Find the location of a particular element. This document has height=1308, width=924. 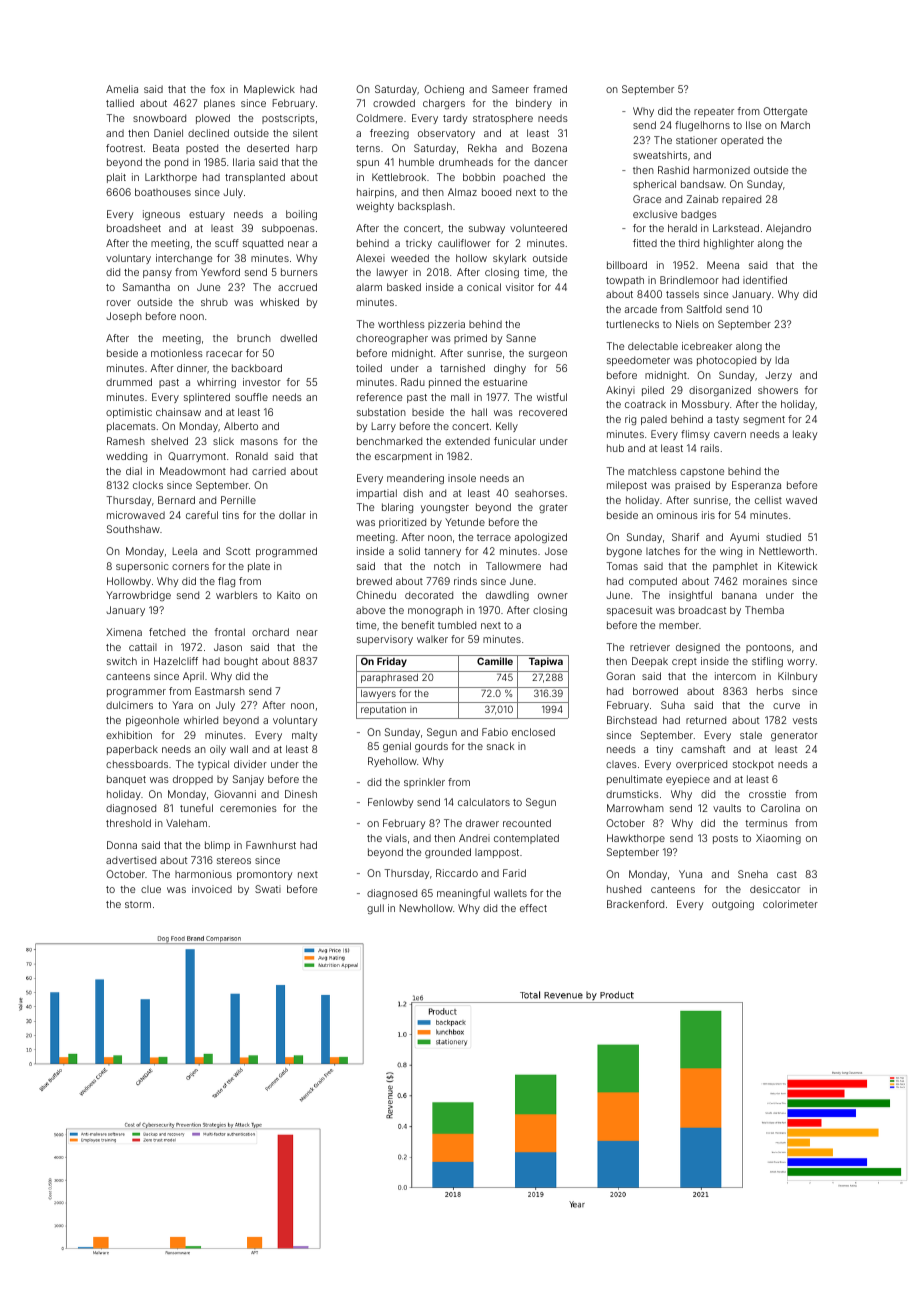

crosstie is located at coordinates (767, 794).
